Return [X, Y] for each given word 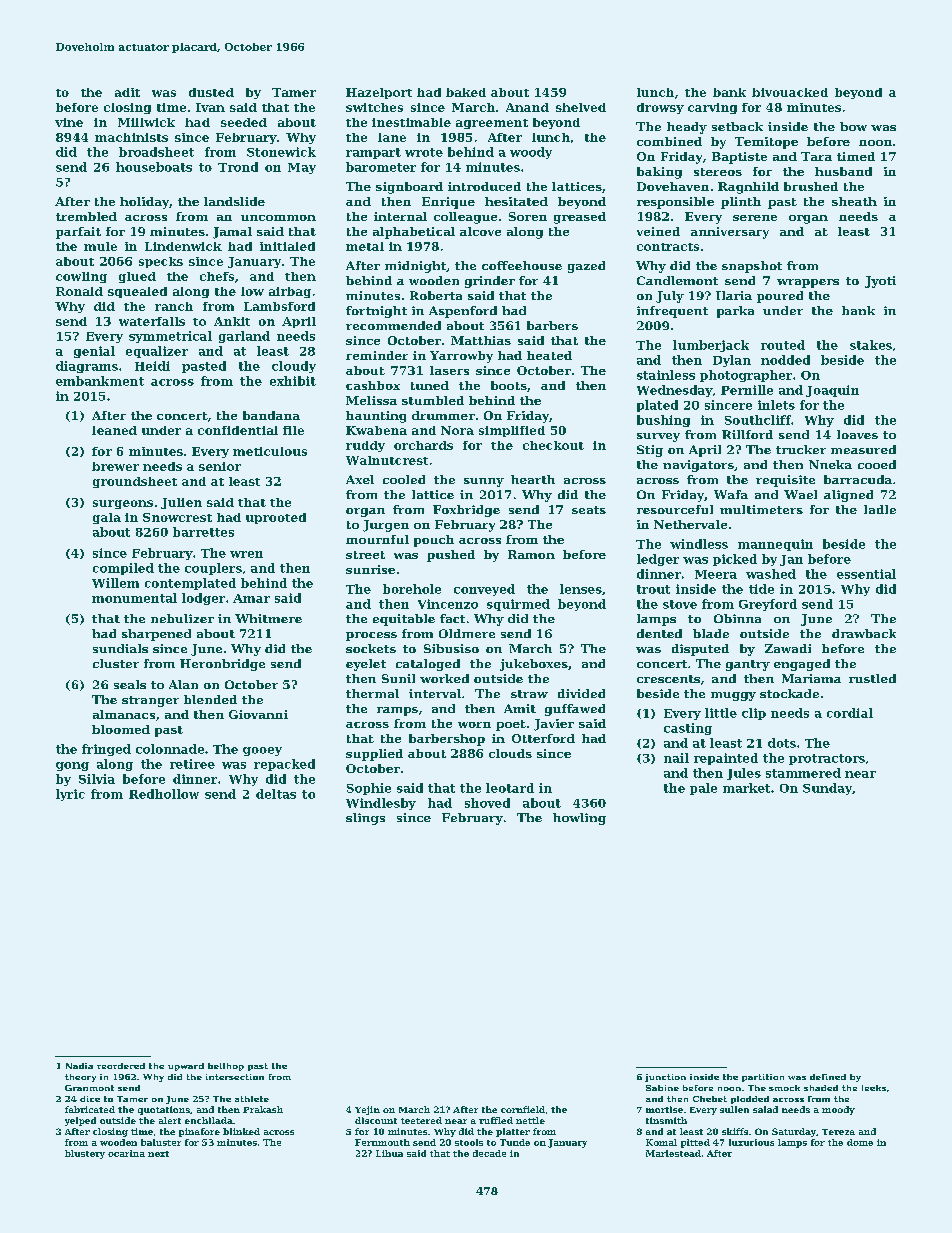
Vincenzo [448, 604]
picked [735, 560]
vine [69, 122]
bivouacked [790, 92]
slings [365, 819]
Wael [800, 494]
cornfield [523, 1109]
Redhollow [164, 794]
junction [665, 1078]
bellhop [226, 1067]
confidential [238, 430]
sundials [120, 648]
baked [466, 92]
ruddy [365, 446]
